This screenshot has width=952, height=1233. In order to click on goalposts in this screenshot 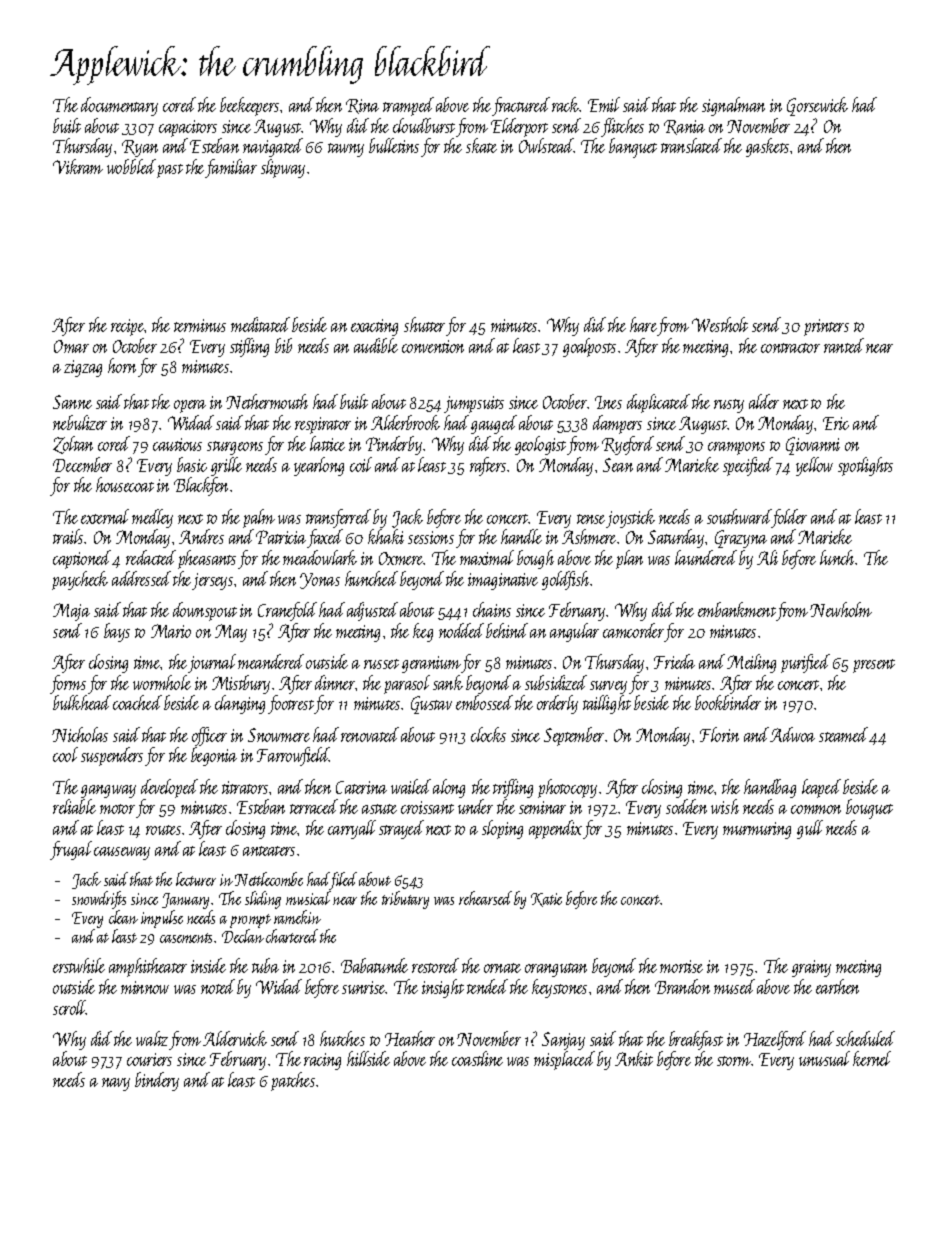, I will do `click(589, 347)`.
